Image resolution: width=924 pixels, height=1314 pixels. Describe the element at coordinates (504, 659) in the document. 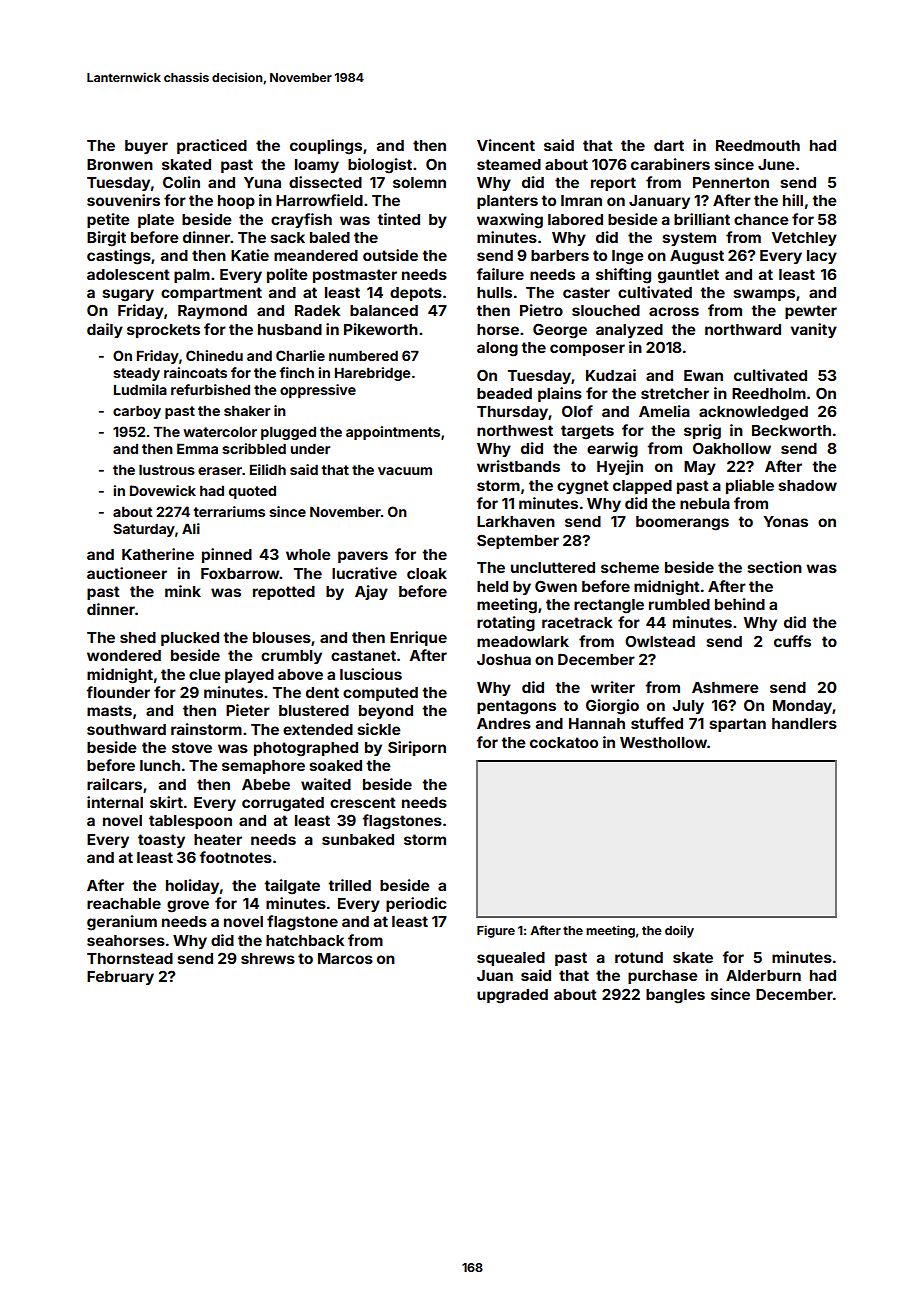

I see `Joshua` at that location.
